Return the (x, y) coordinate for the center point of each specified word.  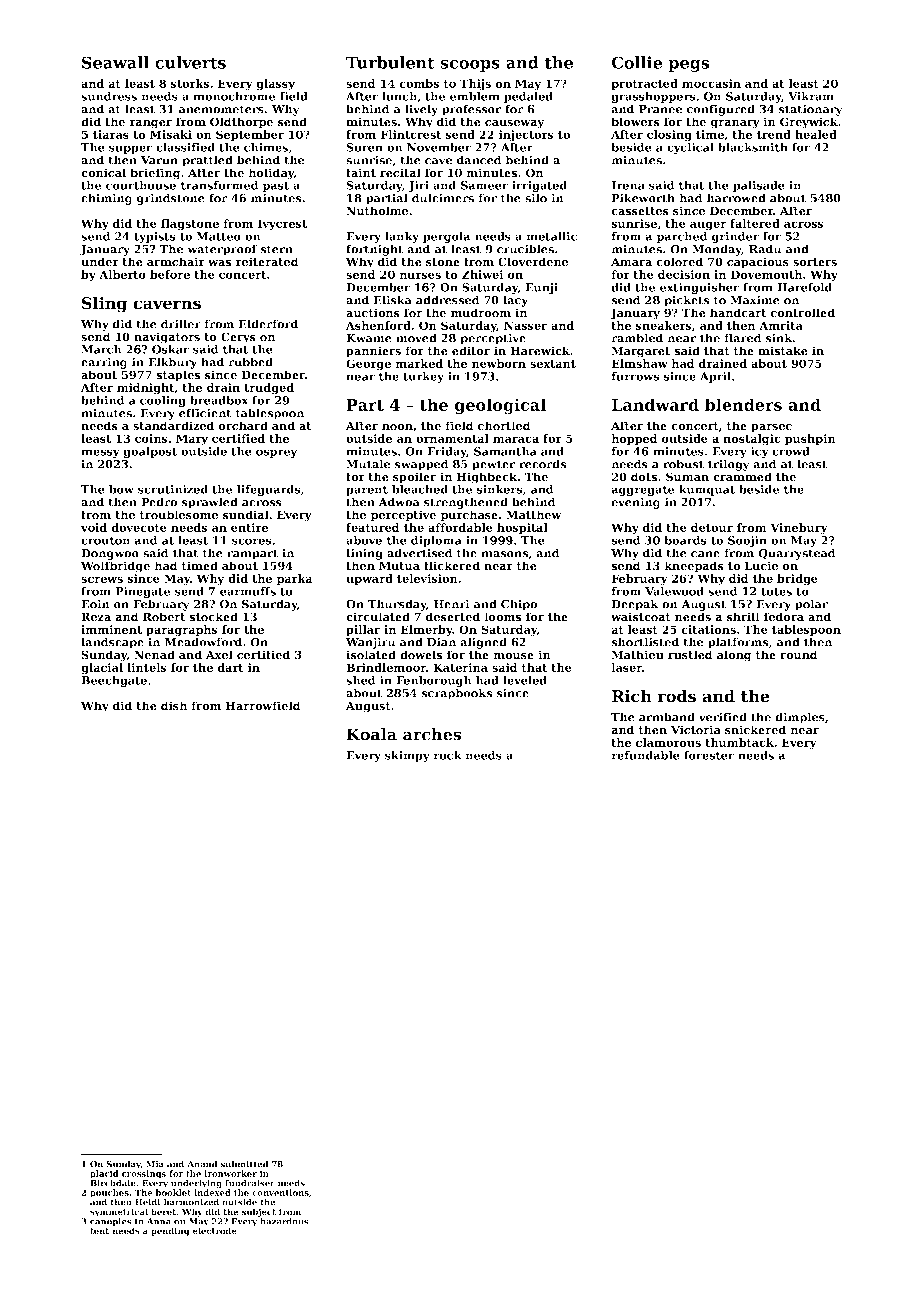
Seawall (115, 62)
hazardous (284, 1221)
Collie (637, 62)
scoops (470, 66)
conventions (280, 1192)
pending (170, 1231)
